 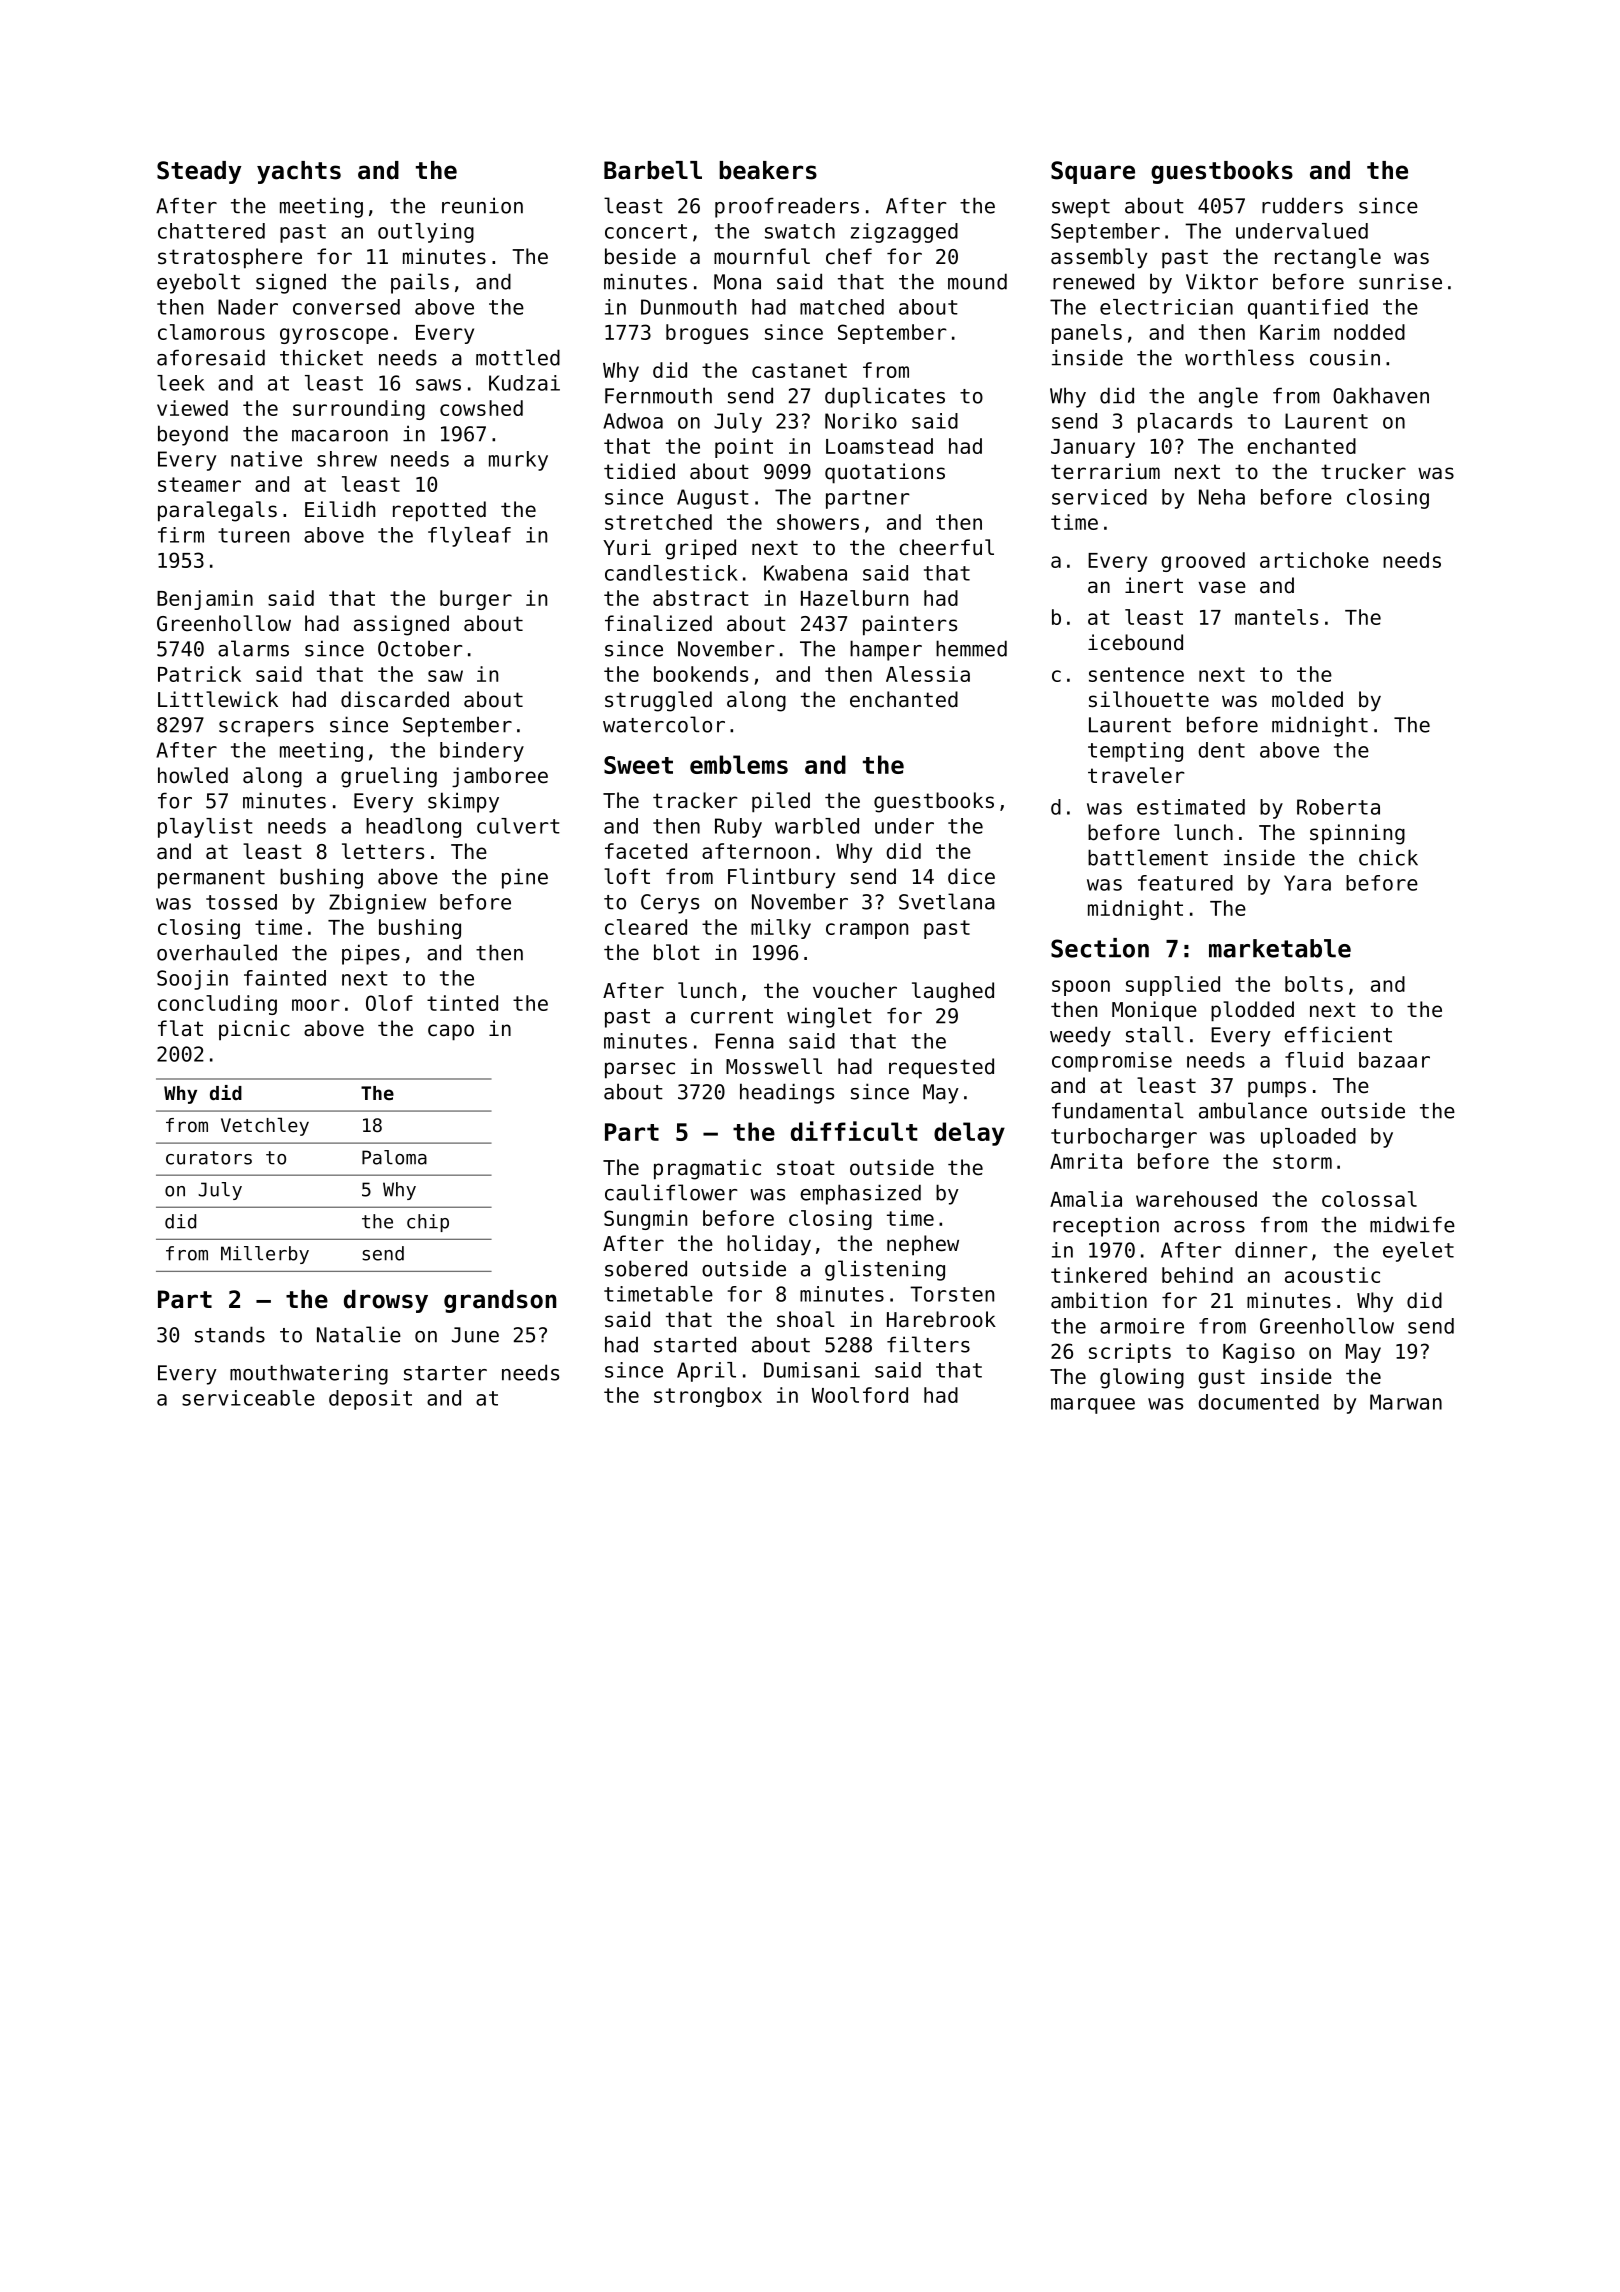 I want to click on Barbell, so click(x=653, y=170).
